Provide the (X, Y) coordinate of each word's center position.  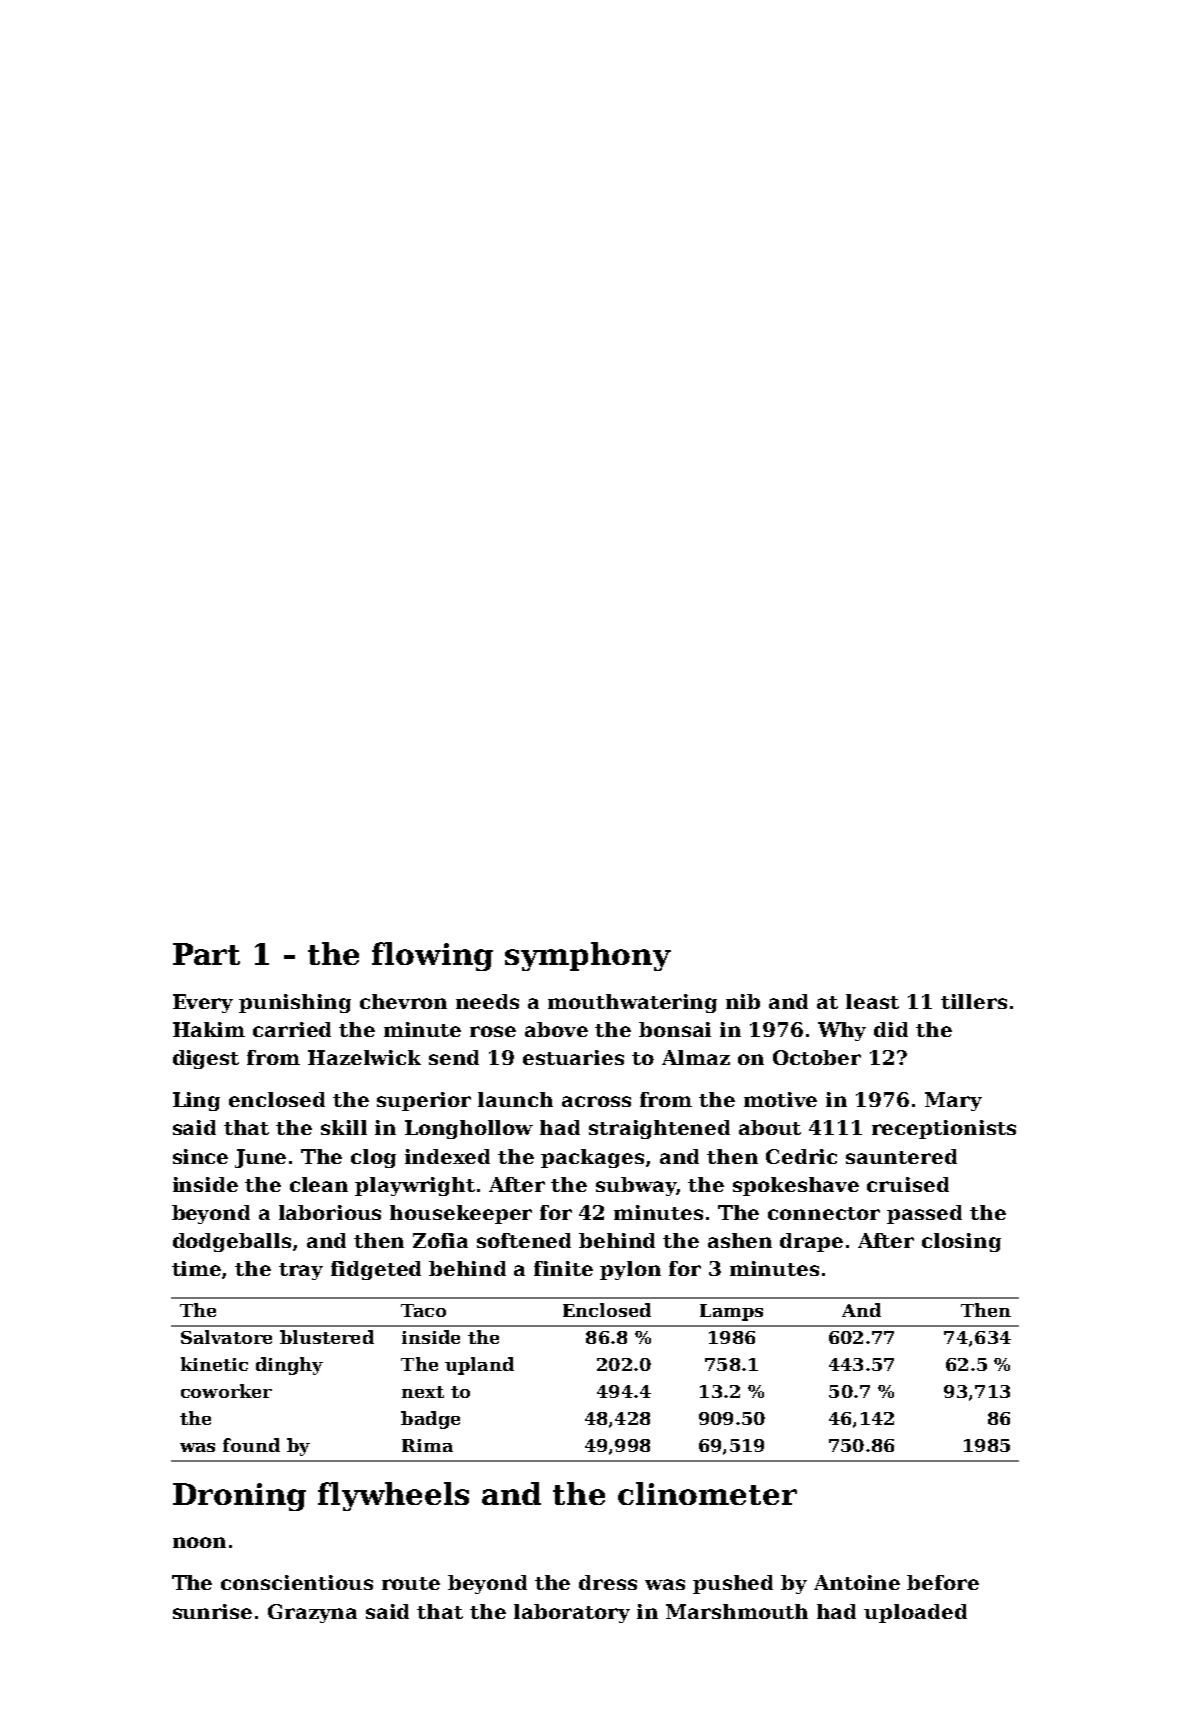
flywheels (393, 1496)
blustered (327, 1337)
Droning (239, 1497)
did (891, 1029)
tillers (974, 1001)
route (411, 1583)
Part (206, 954)
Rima (427, 1445)
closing (961, 1242)
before (943, 1582)
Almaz (696, 1057)
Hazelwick (364, 1057)
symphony (588, 956)
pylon (630, 1270)
